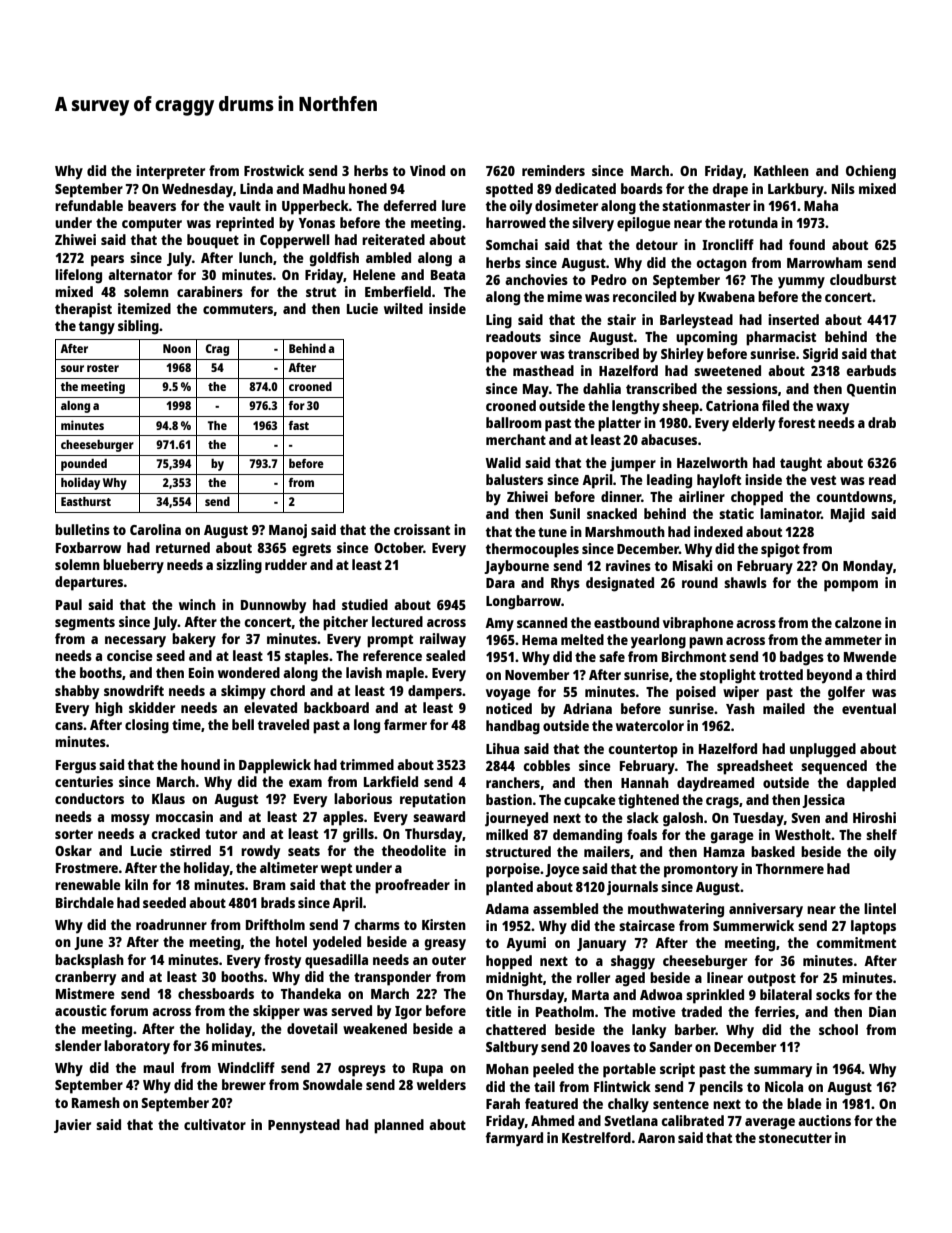  What do you see at coordinates (781, 170) in the page?
I see `Kathleen` at bounding box center [781, 170].
